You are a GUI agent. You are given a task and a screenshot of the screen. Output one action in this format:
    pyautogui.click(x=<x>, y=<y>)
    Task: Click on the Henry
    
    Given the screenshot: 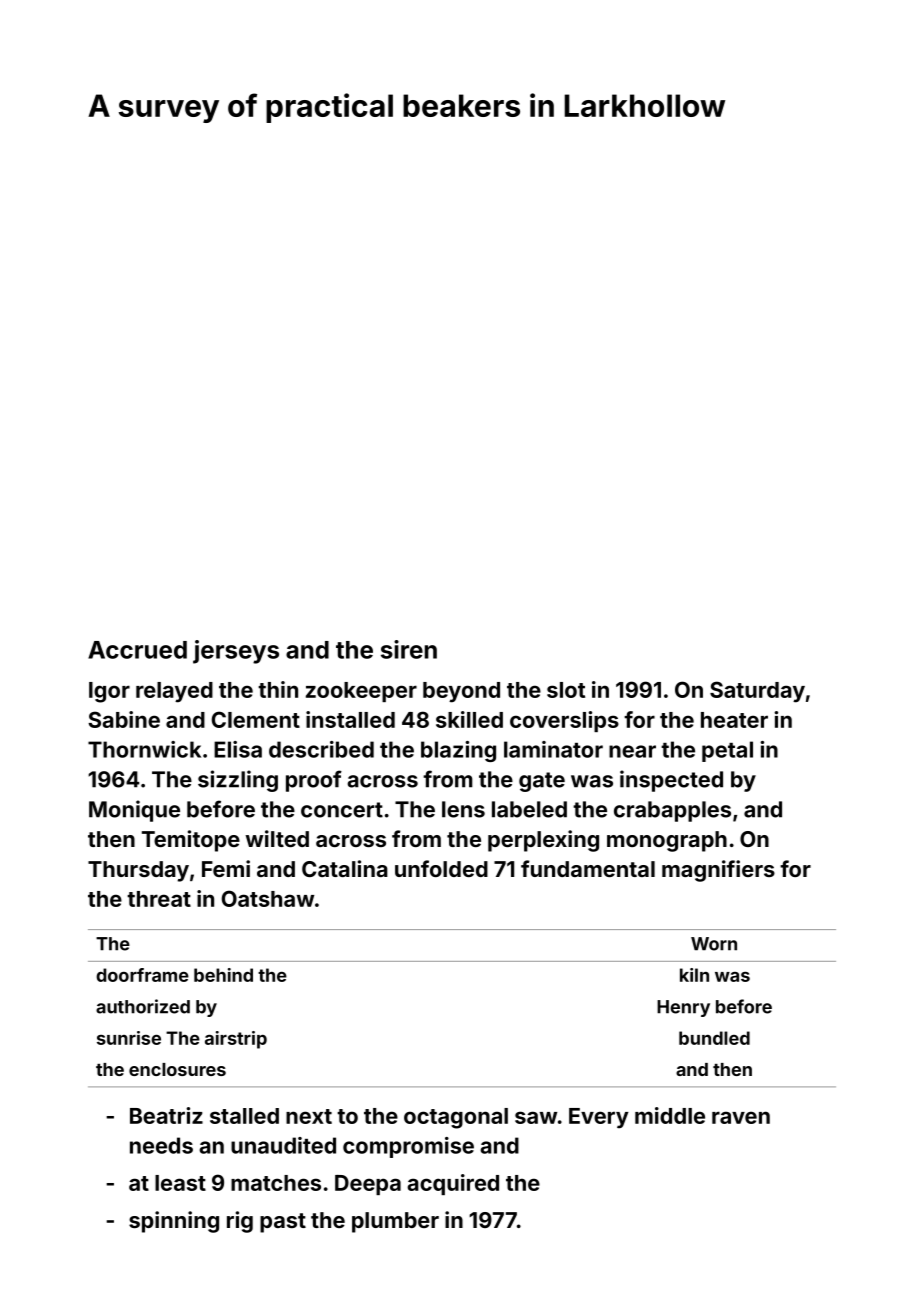 What is the action you would take?
    pyautogui.click(x=683, y=1008)
